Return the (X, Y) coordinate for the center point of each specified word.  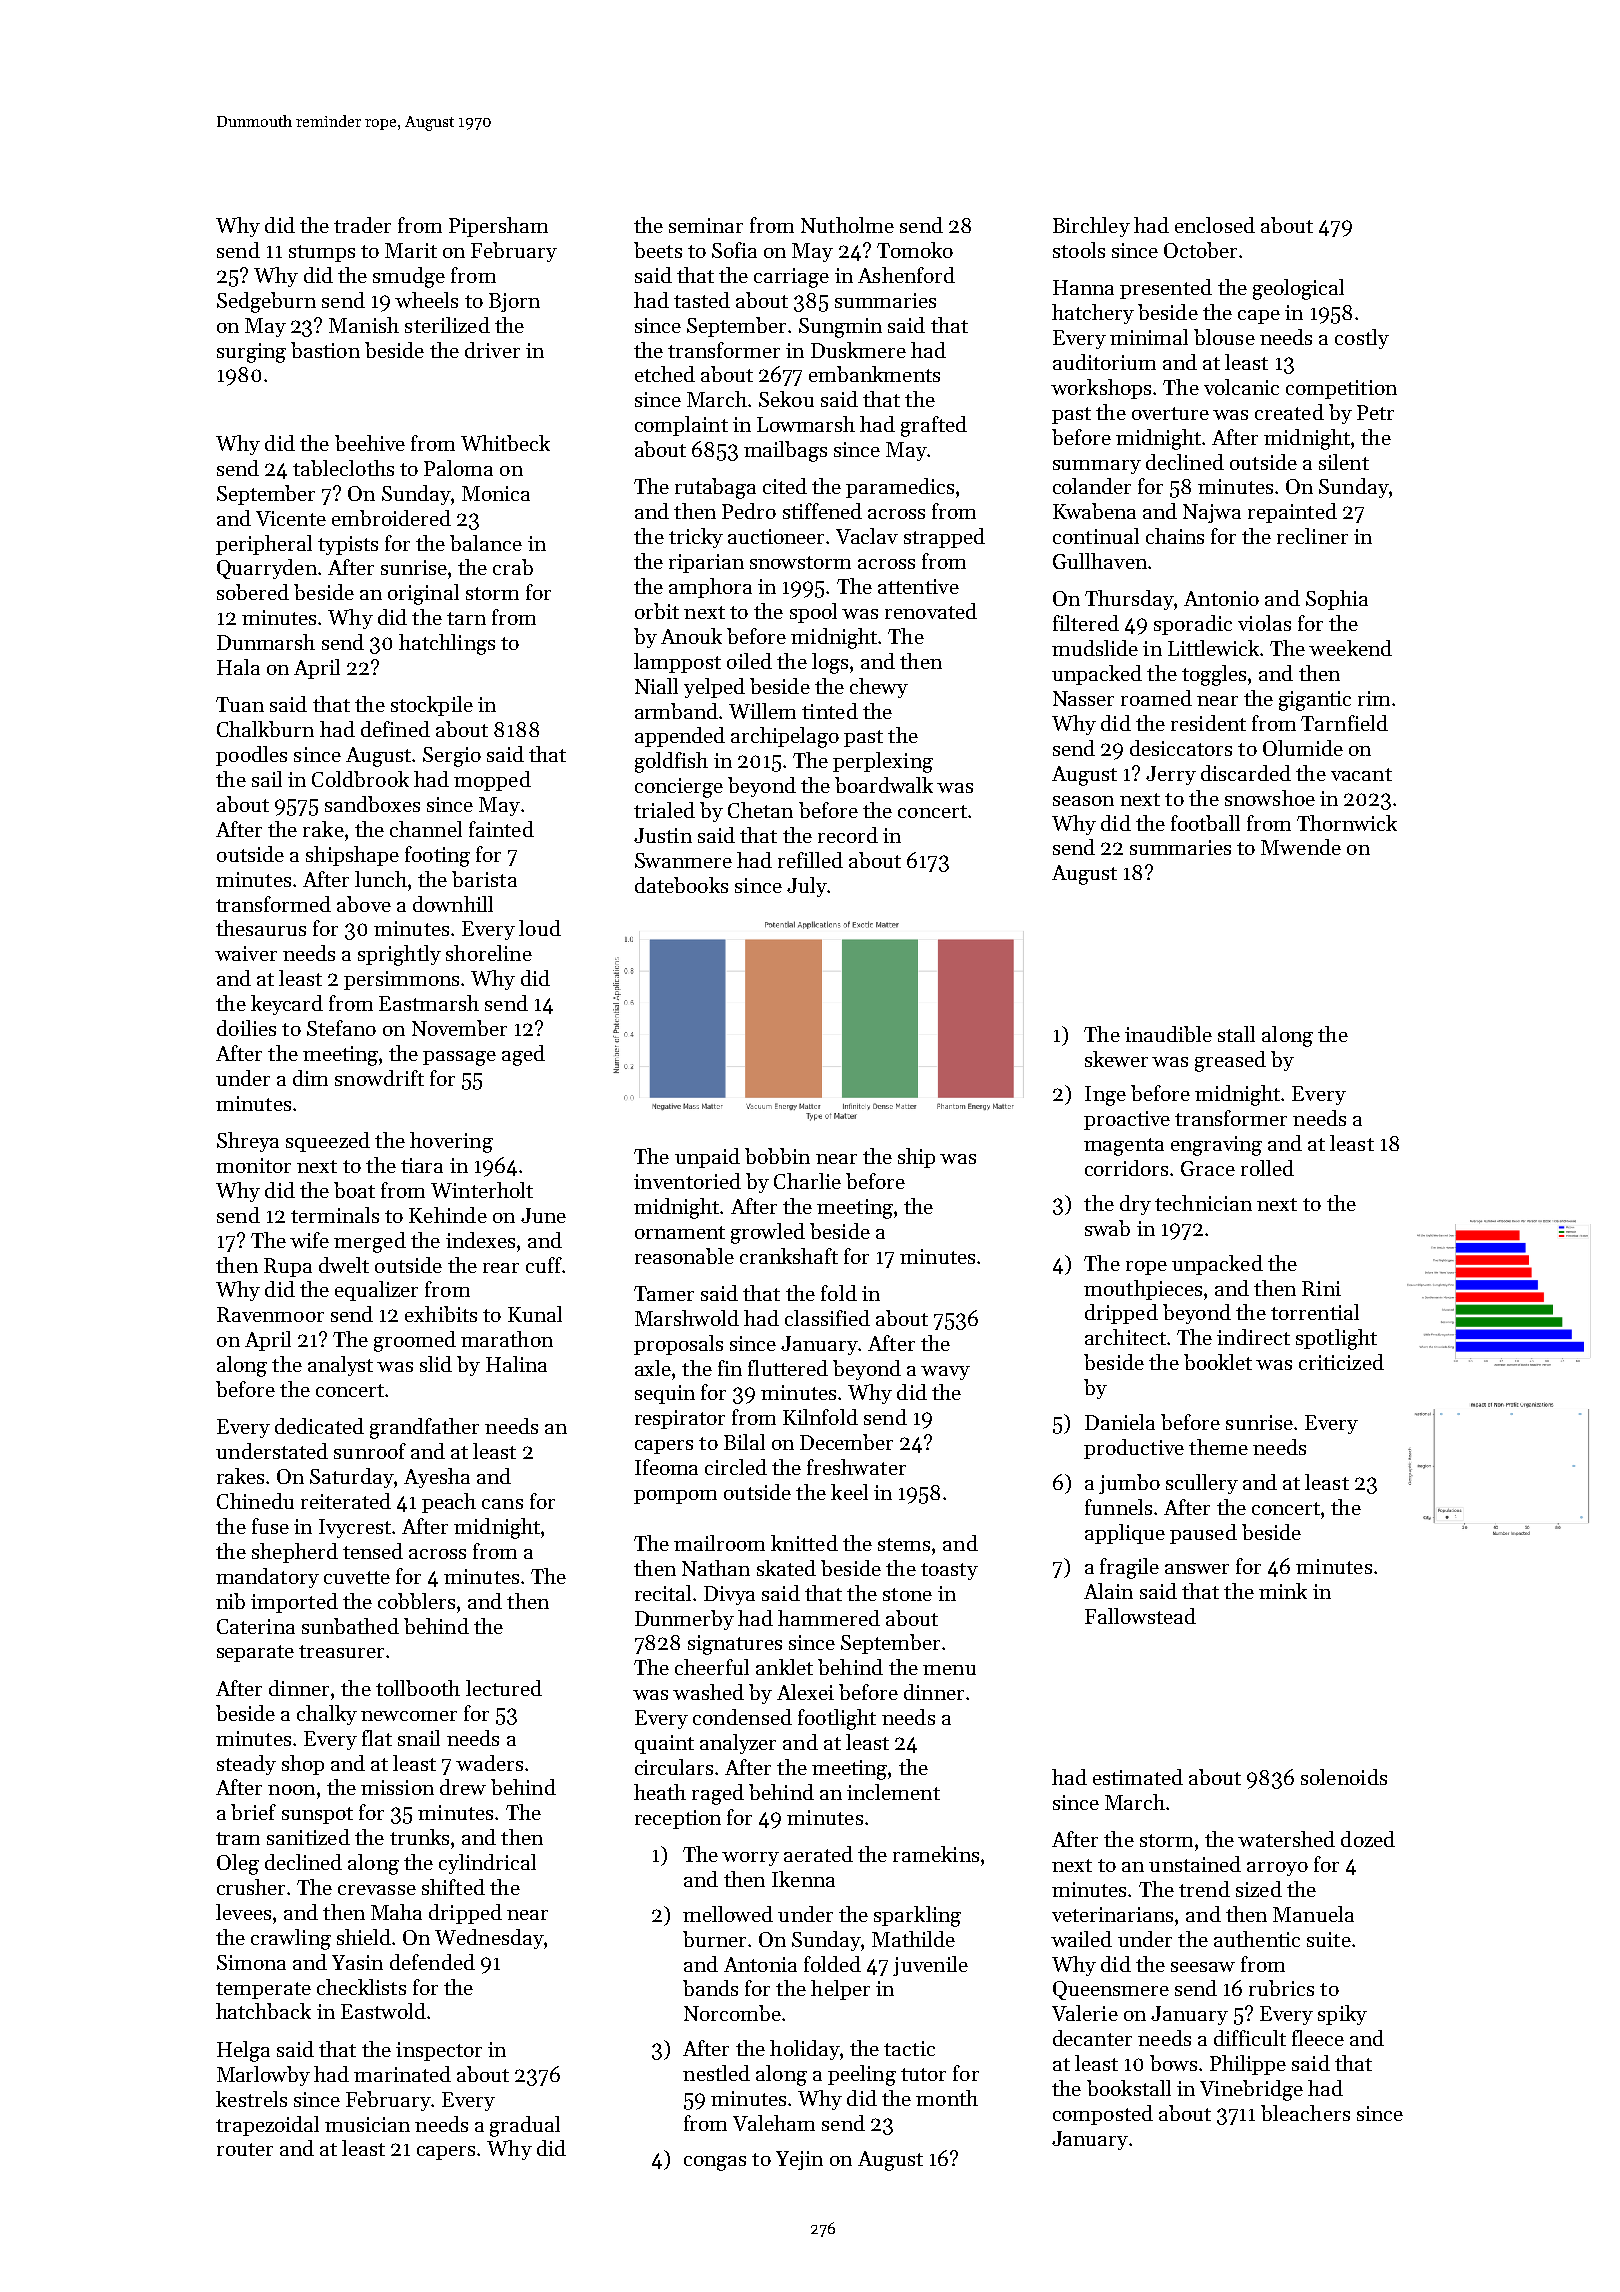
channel (426, 829)
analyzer (738, 1744)
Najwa (1212, 513)
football (1205, 823)
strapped (944, 538)
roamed (1156, 698)
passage (459, 1058)
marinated (402, 2074)
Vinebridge (1251, 2090)
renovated (931, 611)
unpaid (707, 1158)
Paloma (458, 468)
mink (1283, 1591)
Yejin (799, 2160)
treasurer (341, 1651)
